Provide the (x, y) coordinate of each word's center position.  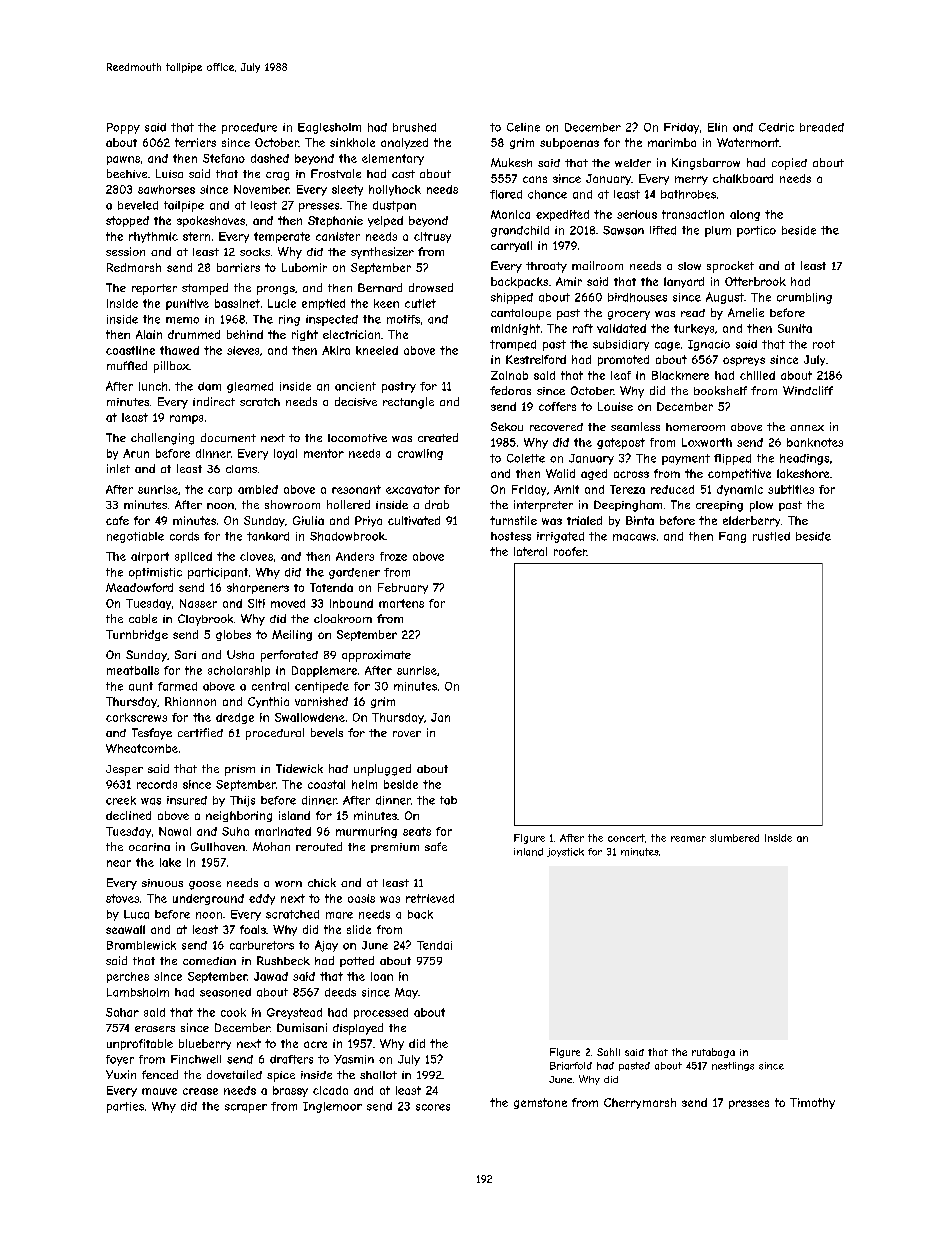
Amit (566, 489)
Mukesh (511, 162)
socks (255, 252)
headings (804, 459)
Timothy (812, 1103)
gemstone (540, 1103)
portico (756, 231)
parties (125, 1107)
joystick (565, 852)
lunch (153, 386)
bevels (327, 732)
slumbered (734, 838)
